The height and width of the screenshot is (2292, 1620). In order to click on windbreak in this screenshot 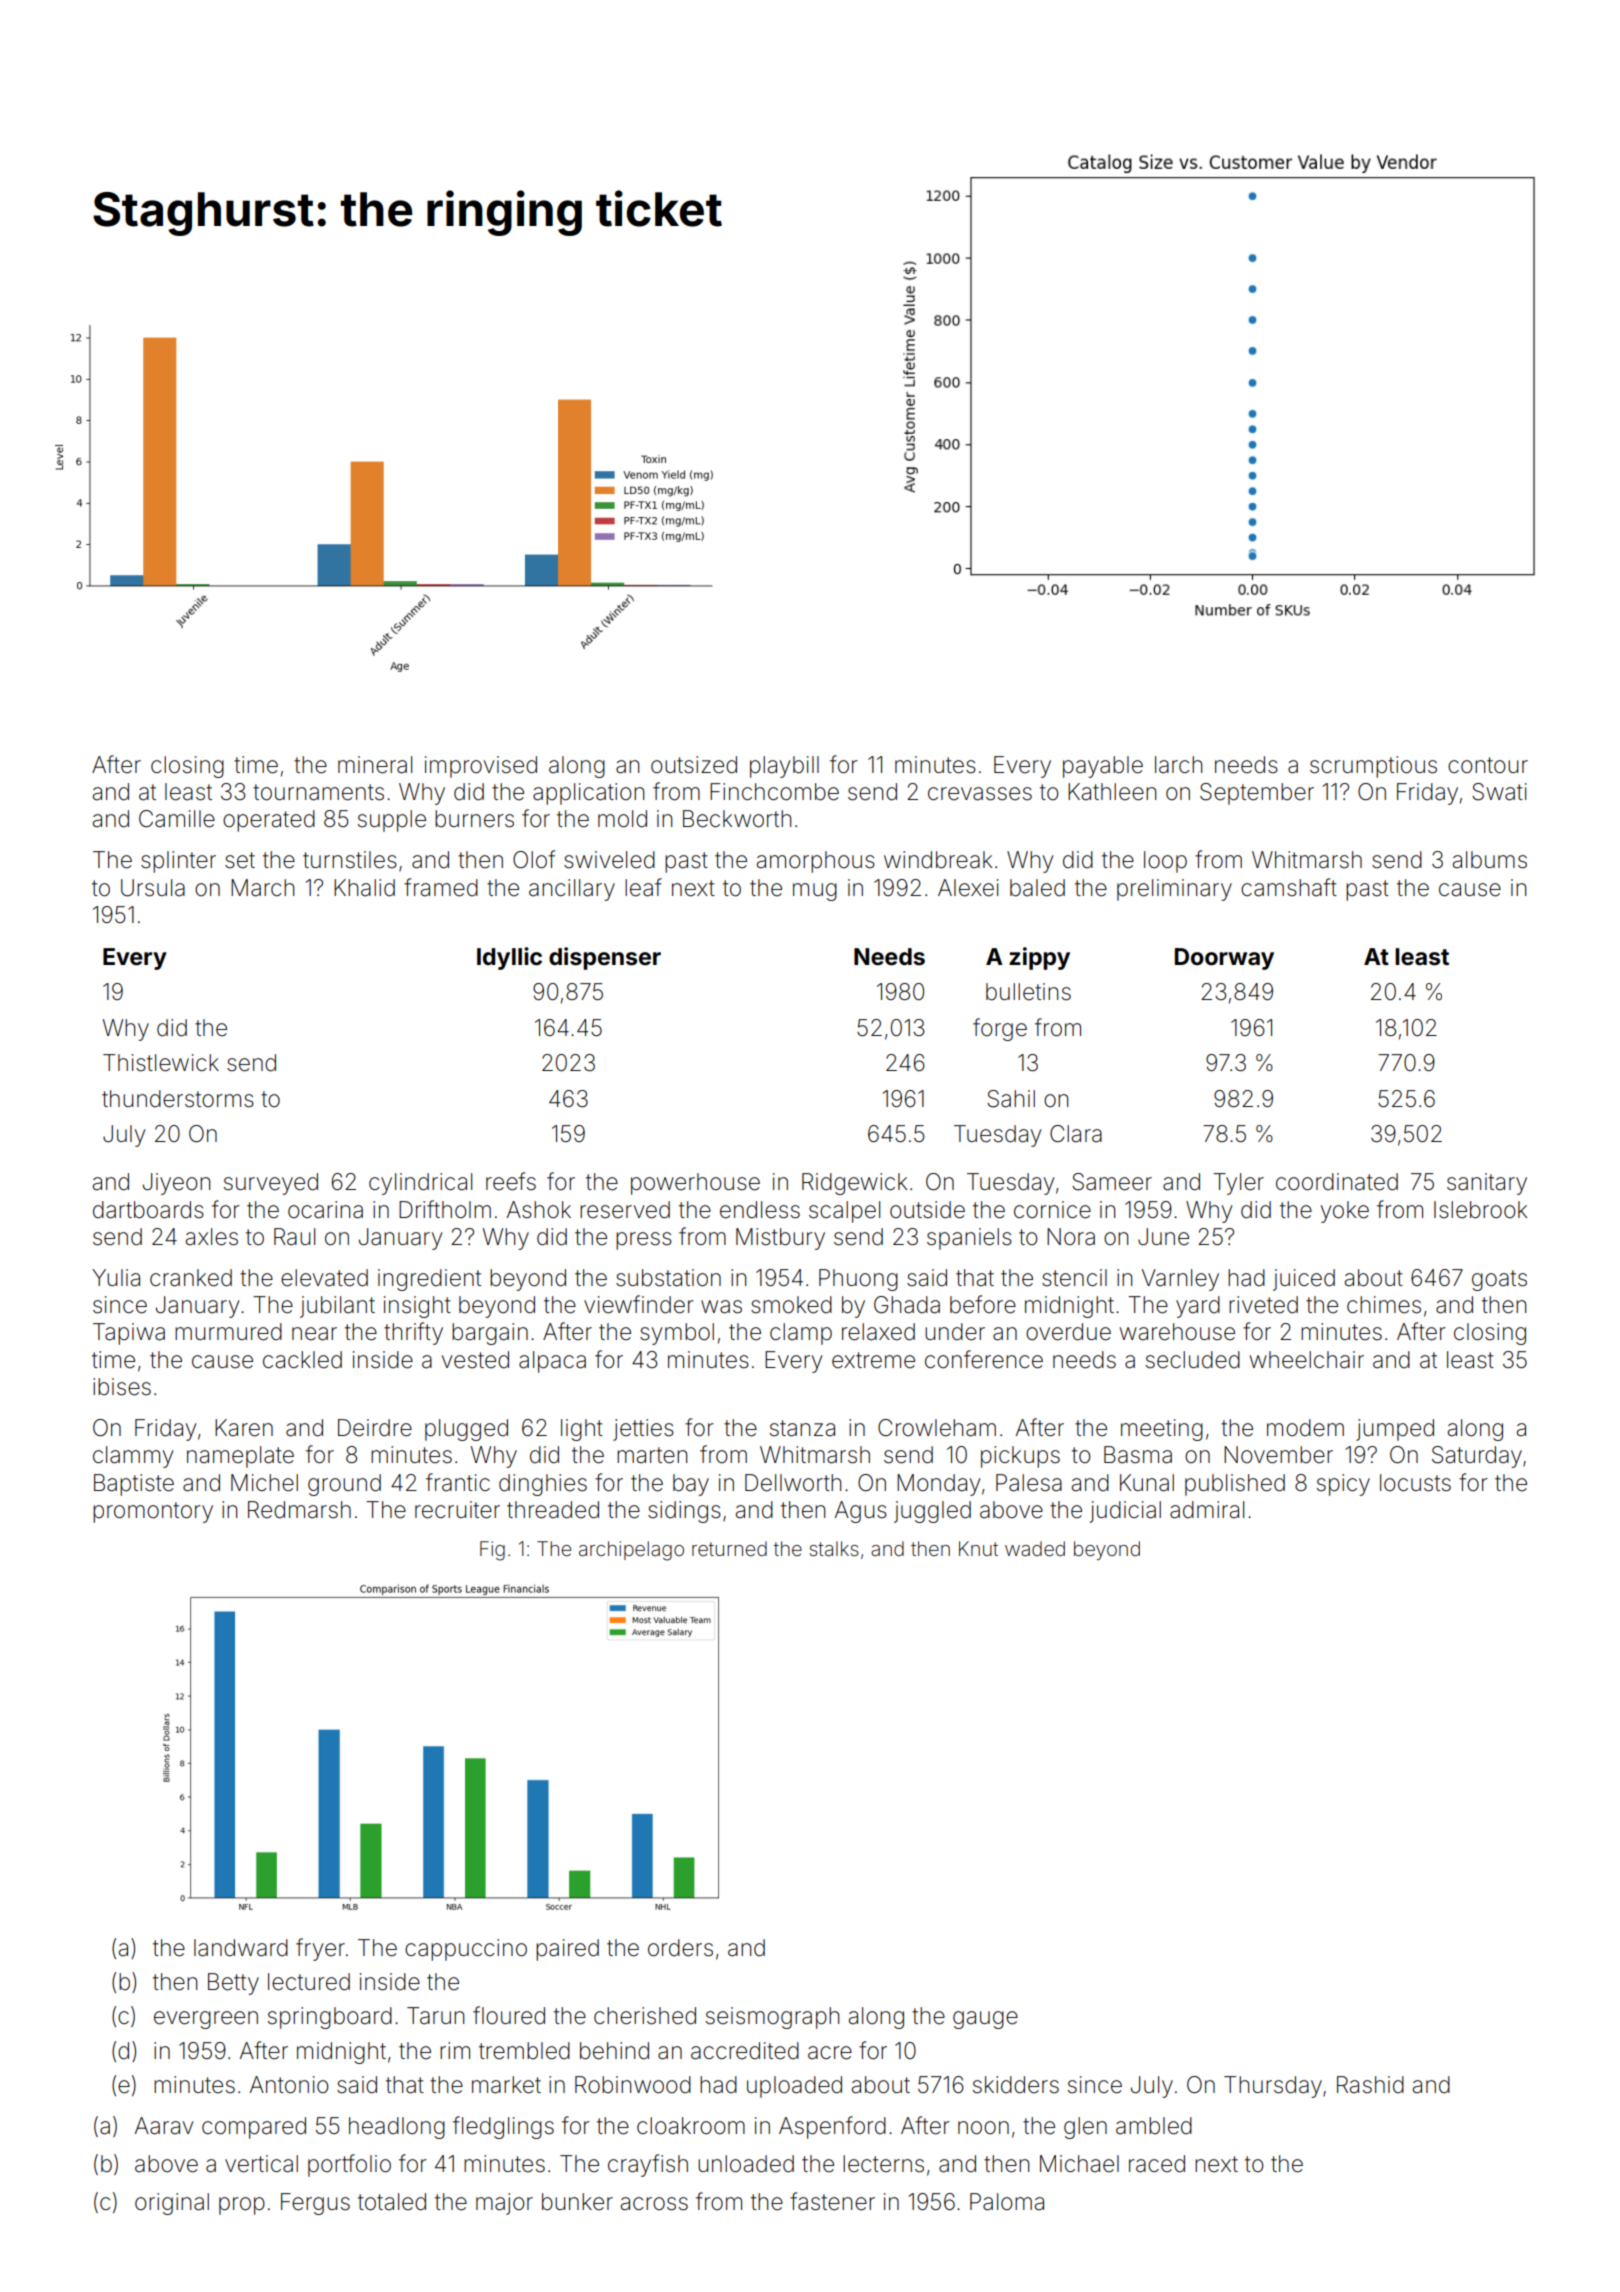, I will do `click(938, 860)`.
